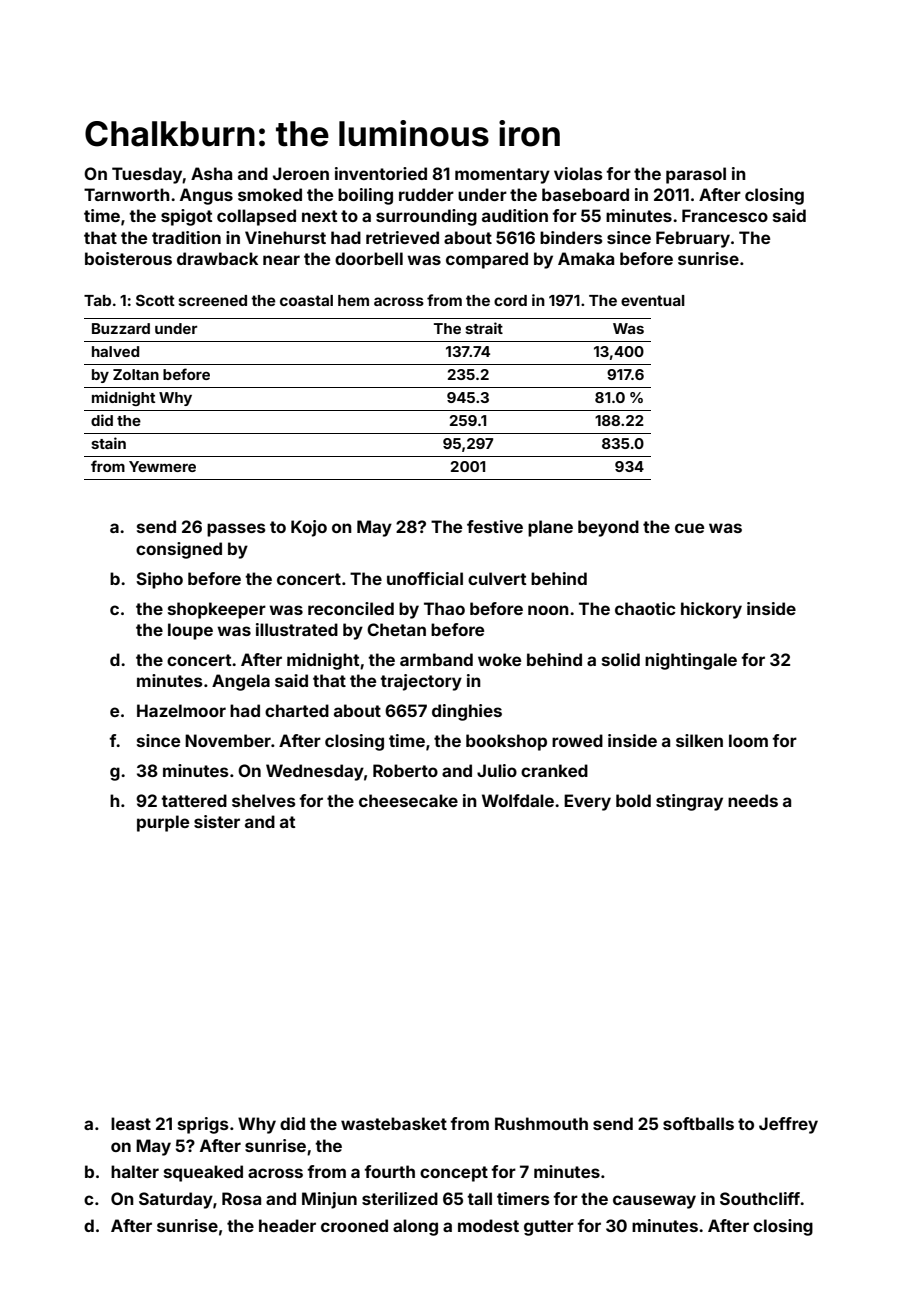 The image size is (908, 1316). What do you see at coordinates (163, 823) in the screenshot?
I see `purple` at bounding box center [163, 823].
